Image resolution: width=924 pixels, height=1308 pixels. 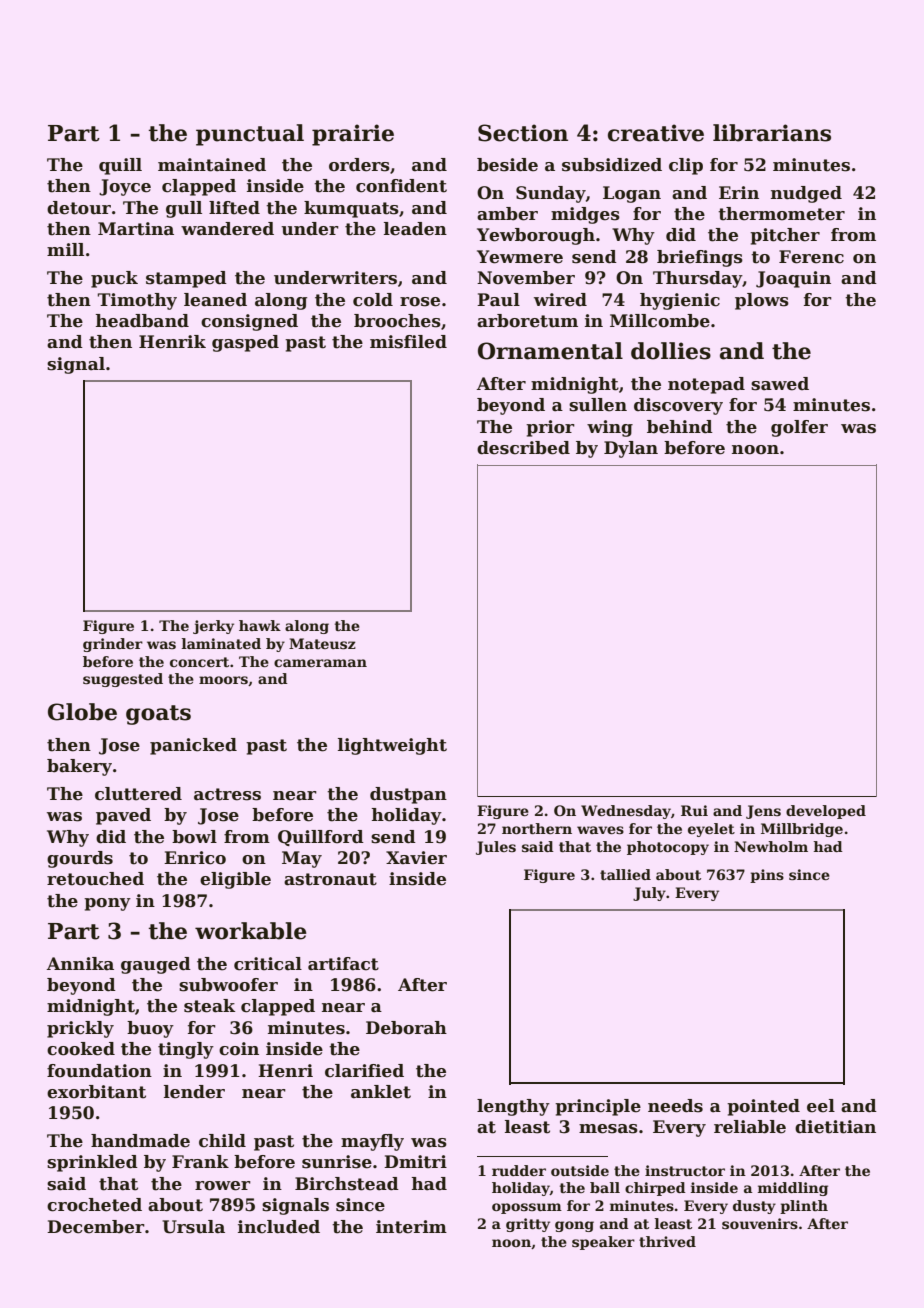 I want to click on Joyce, so click(x=125, y=187).
